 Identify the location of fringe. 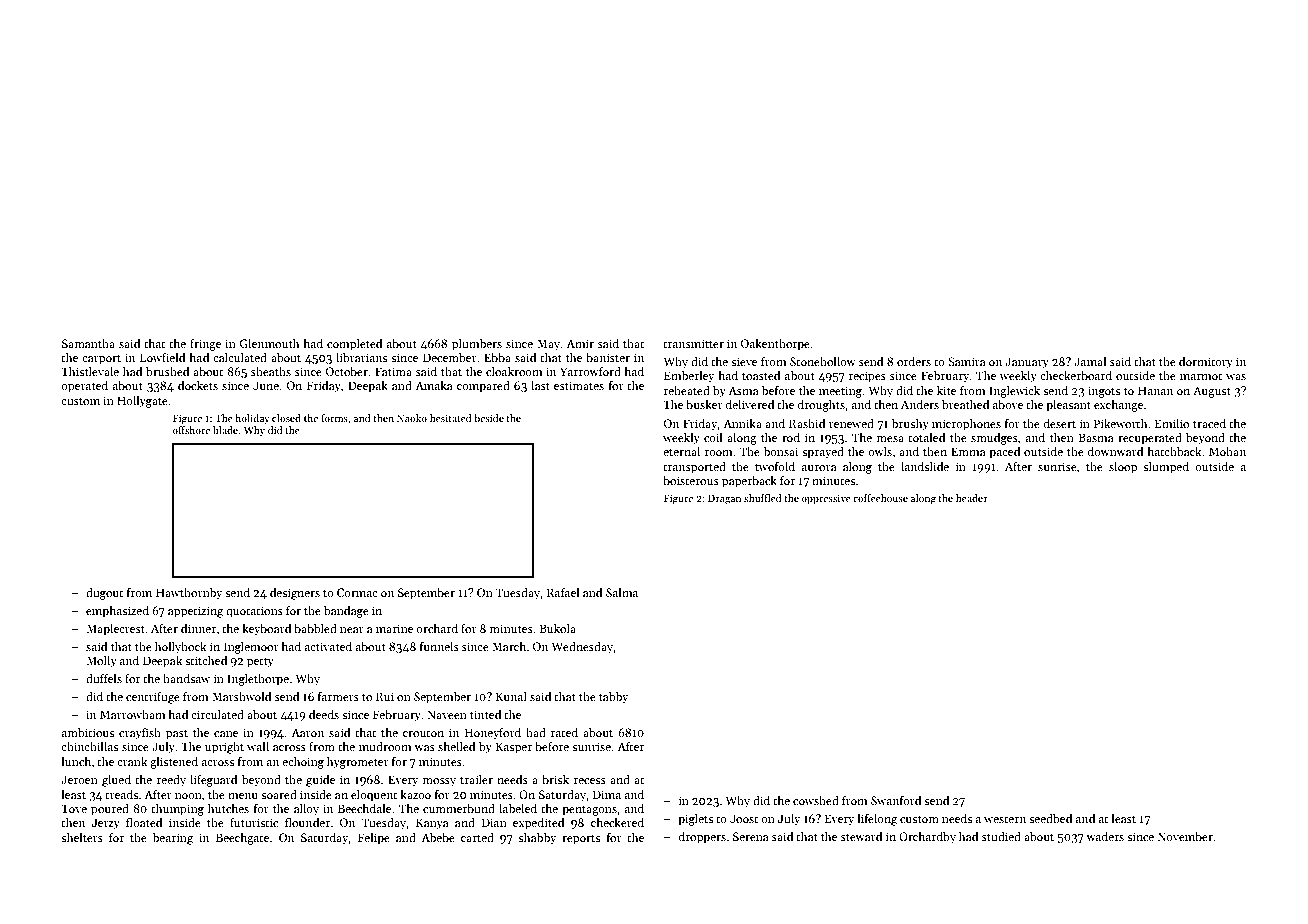
(205, 345).
